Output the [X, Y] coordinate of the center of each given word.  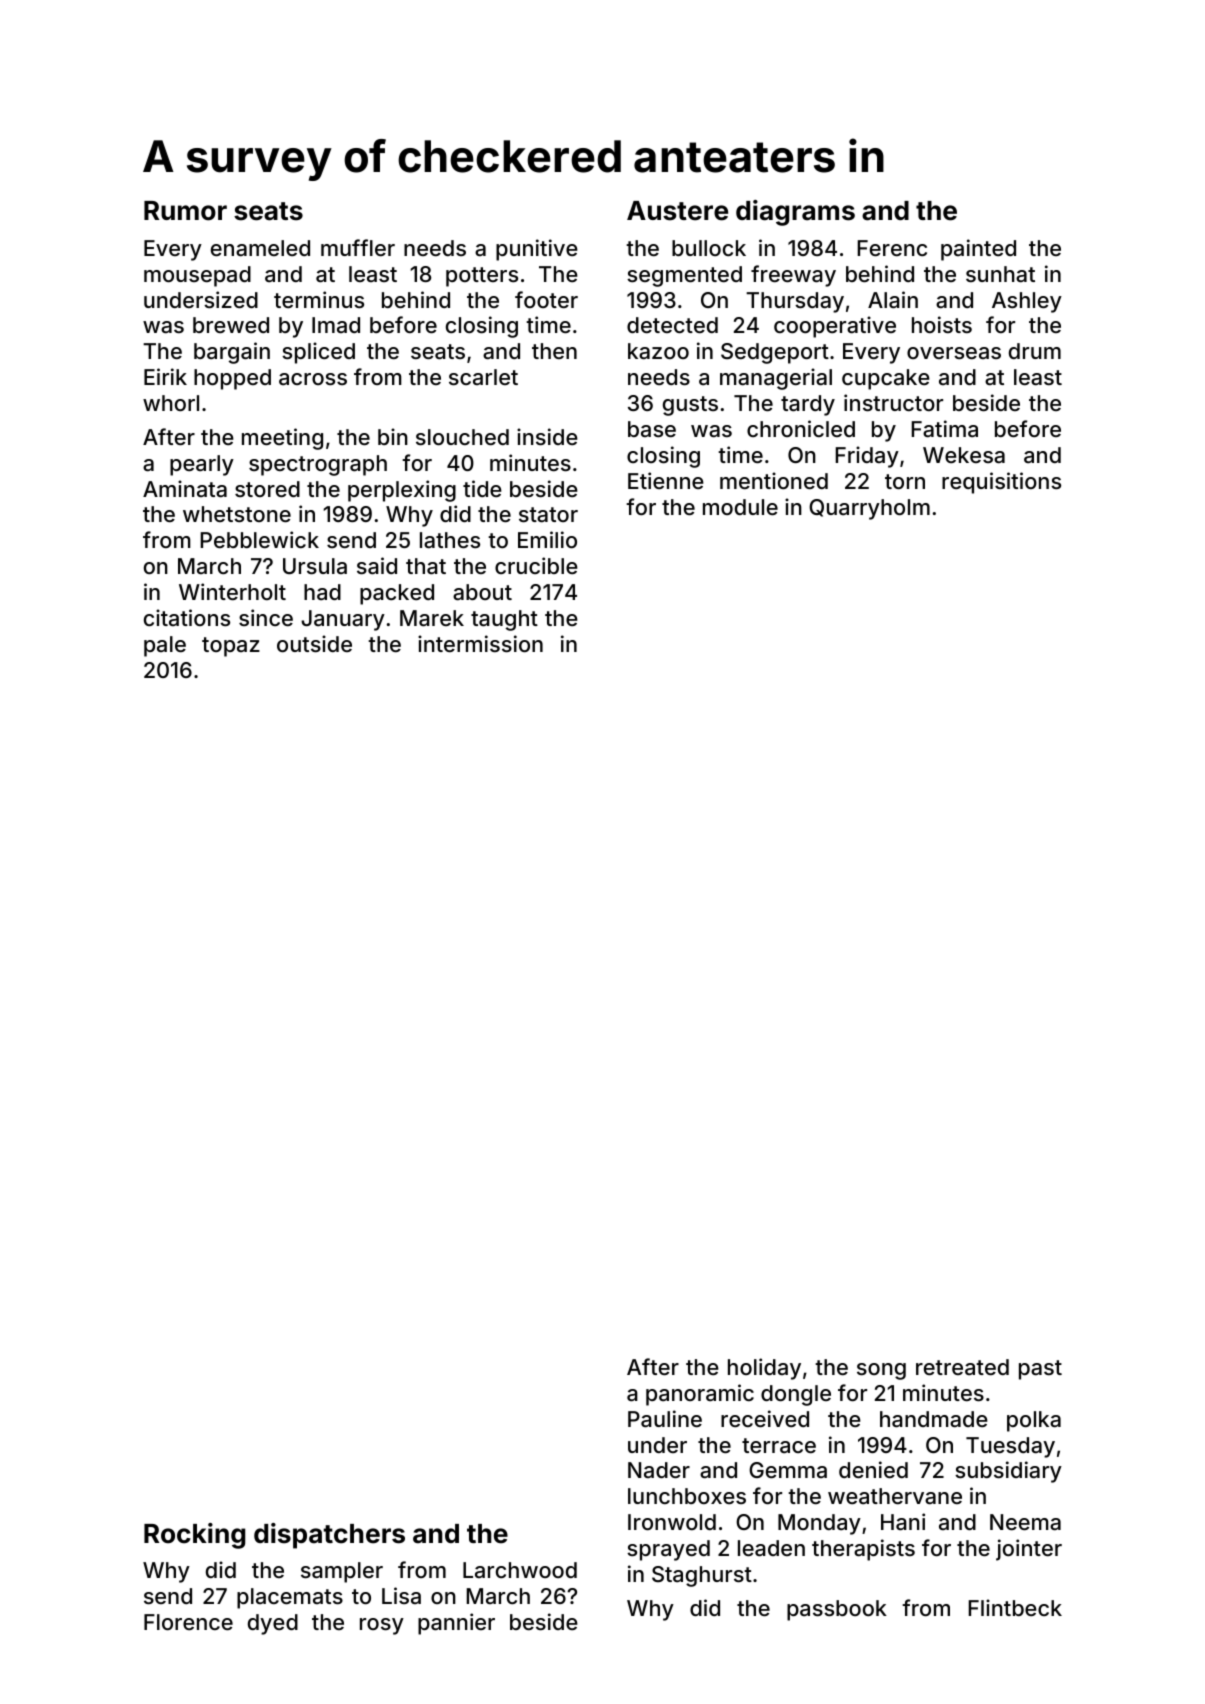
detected [672, 325]
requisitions [1001, 483]
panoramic [700, 1395]
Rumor [185, 211]
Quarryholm [869, 509]
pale [165, 646]
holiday [764, 1369]
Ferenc [892, 248]
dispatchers [329, 1536]
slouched [462, 437]
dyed [273, 1624]
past [1040, 1370]
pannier [456, 1624]
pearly [202, 465]
